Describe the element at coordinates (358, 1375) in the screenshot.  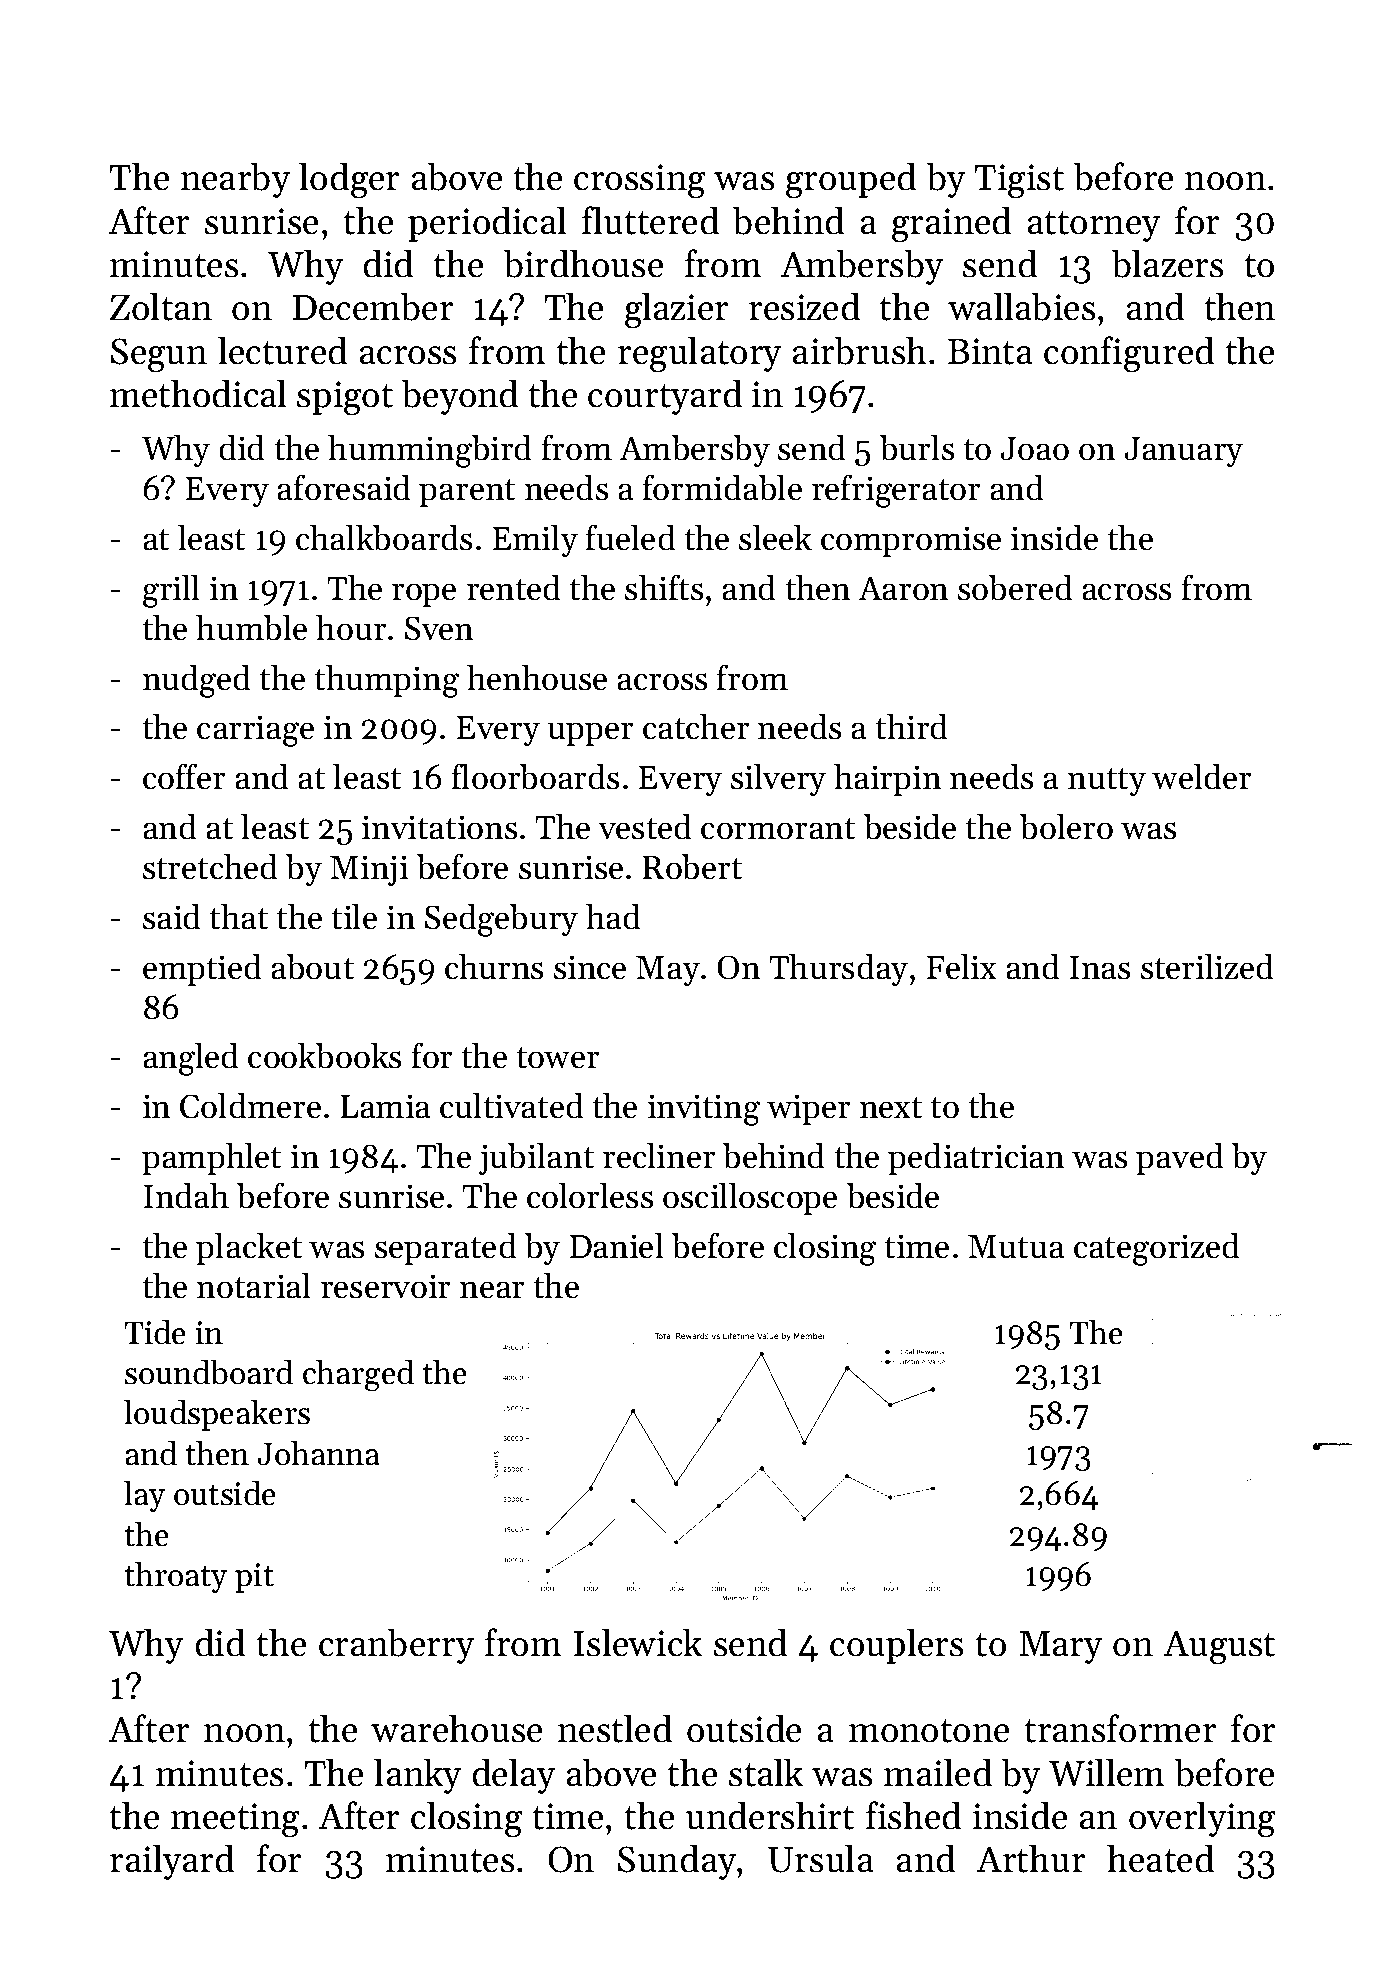
I see `charged` at that location.
